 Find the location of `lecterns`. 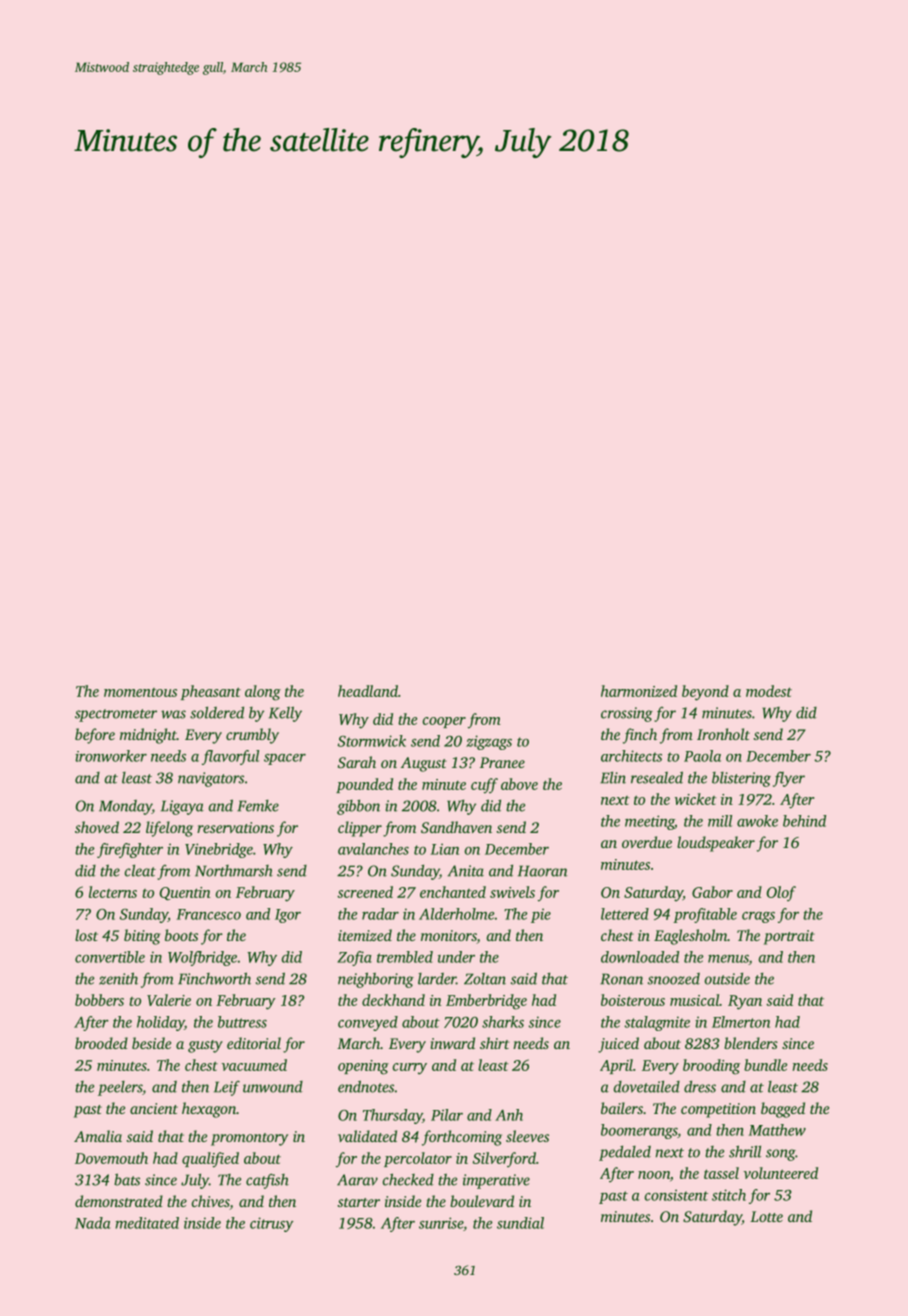

lecterns is located at coordinates (113, 892).
